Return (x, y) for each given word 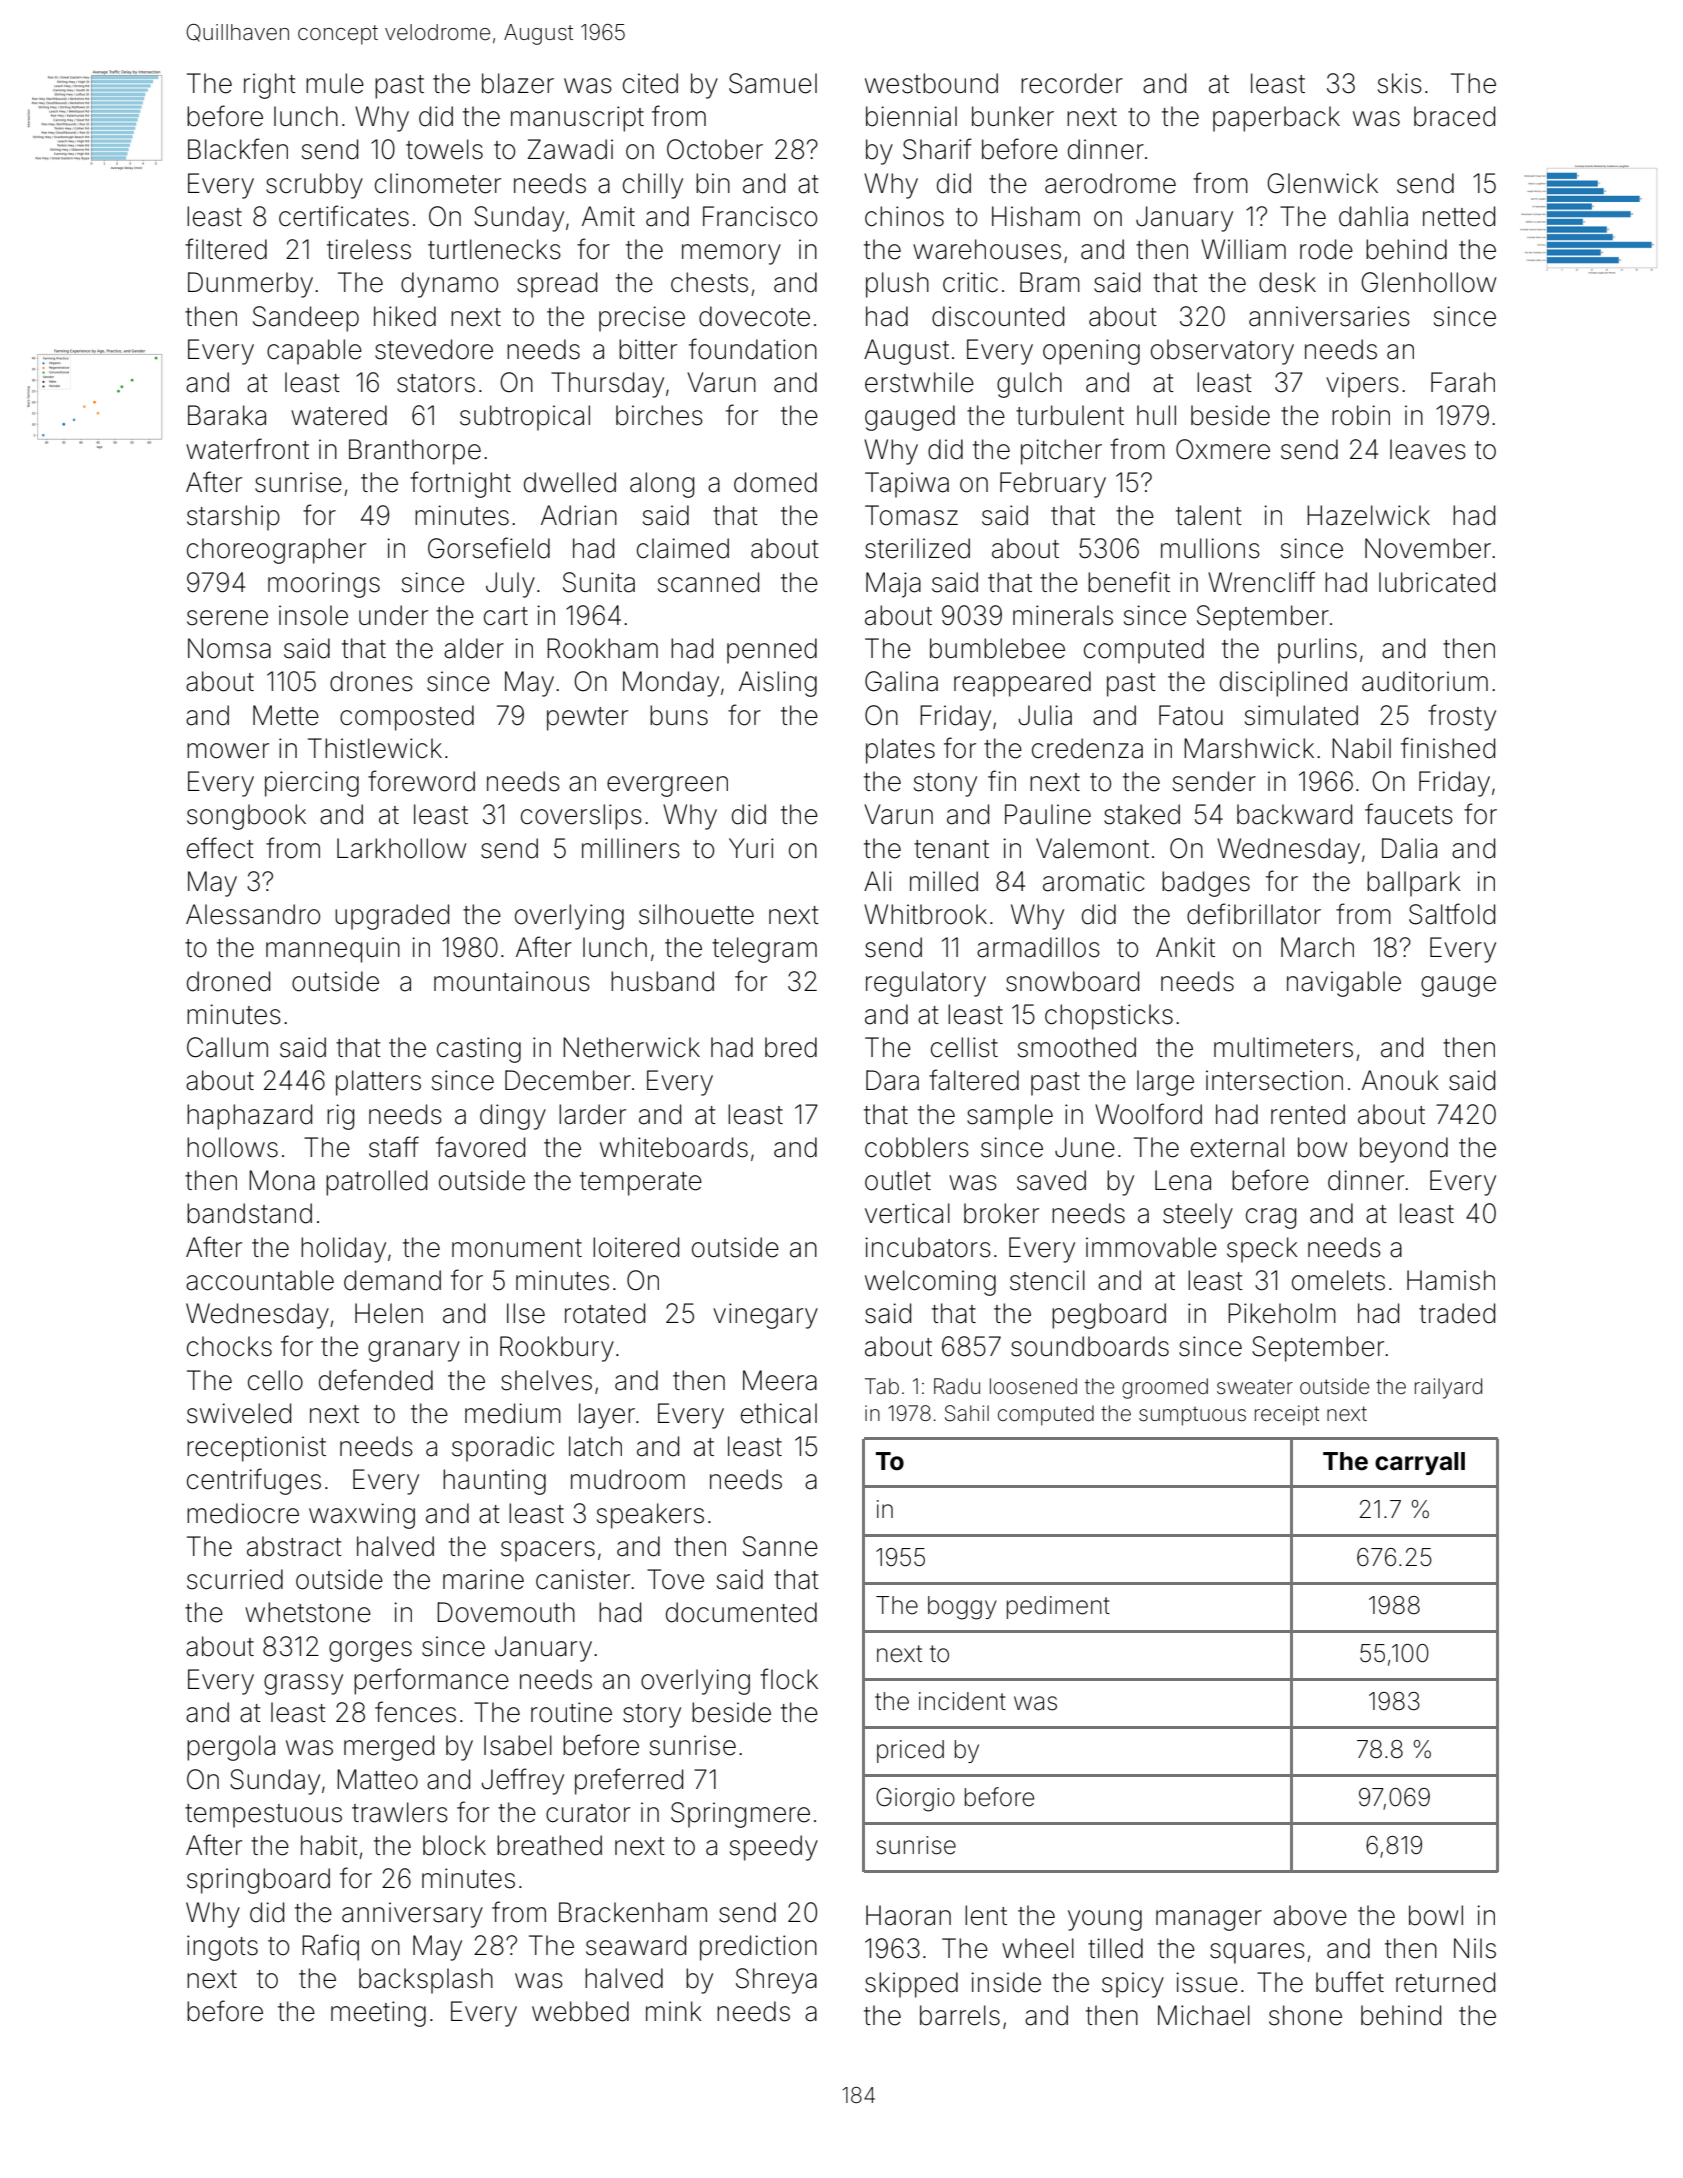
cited (650, 83)
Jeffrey (522, 1781)
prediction (758, 1948)
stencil (1047, 1280)
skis (1400, 83)
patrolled (376, 1183)
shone (1305, 2015)
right (270, 86)
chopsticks (1109, 1017)
